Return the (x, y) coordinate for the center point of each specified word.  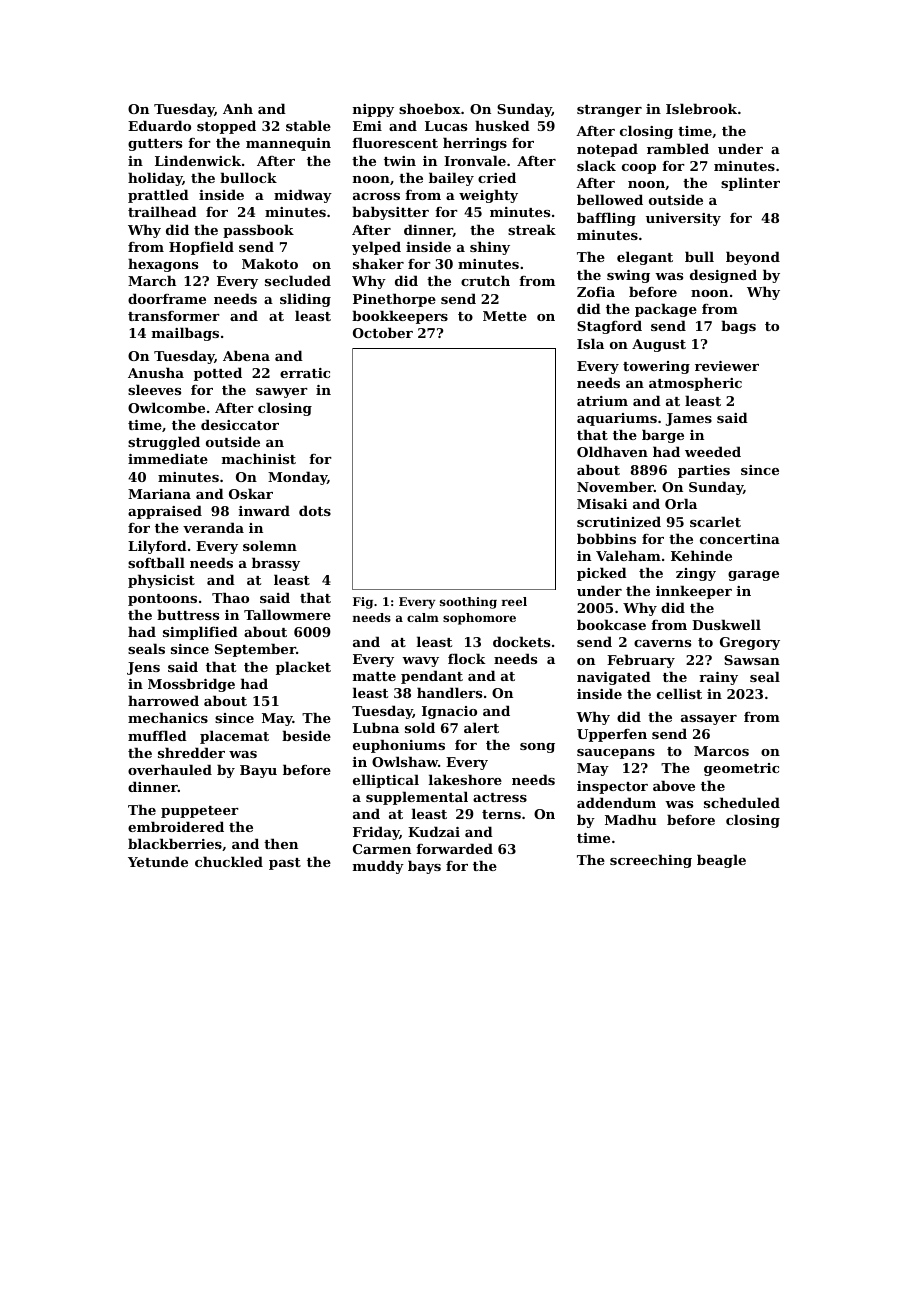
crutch (485, 280)
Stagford (609, 327)
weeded (713, 451)
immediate (168, 458)
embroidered (176, 826)
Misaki (602, 503)
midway (303, 196)
